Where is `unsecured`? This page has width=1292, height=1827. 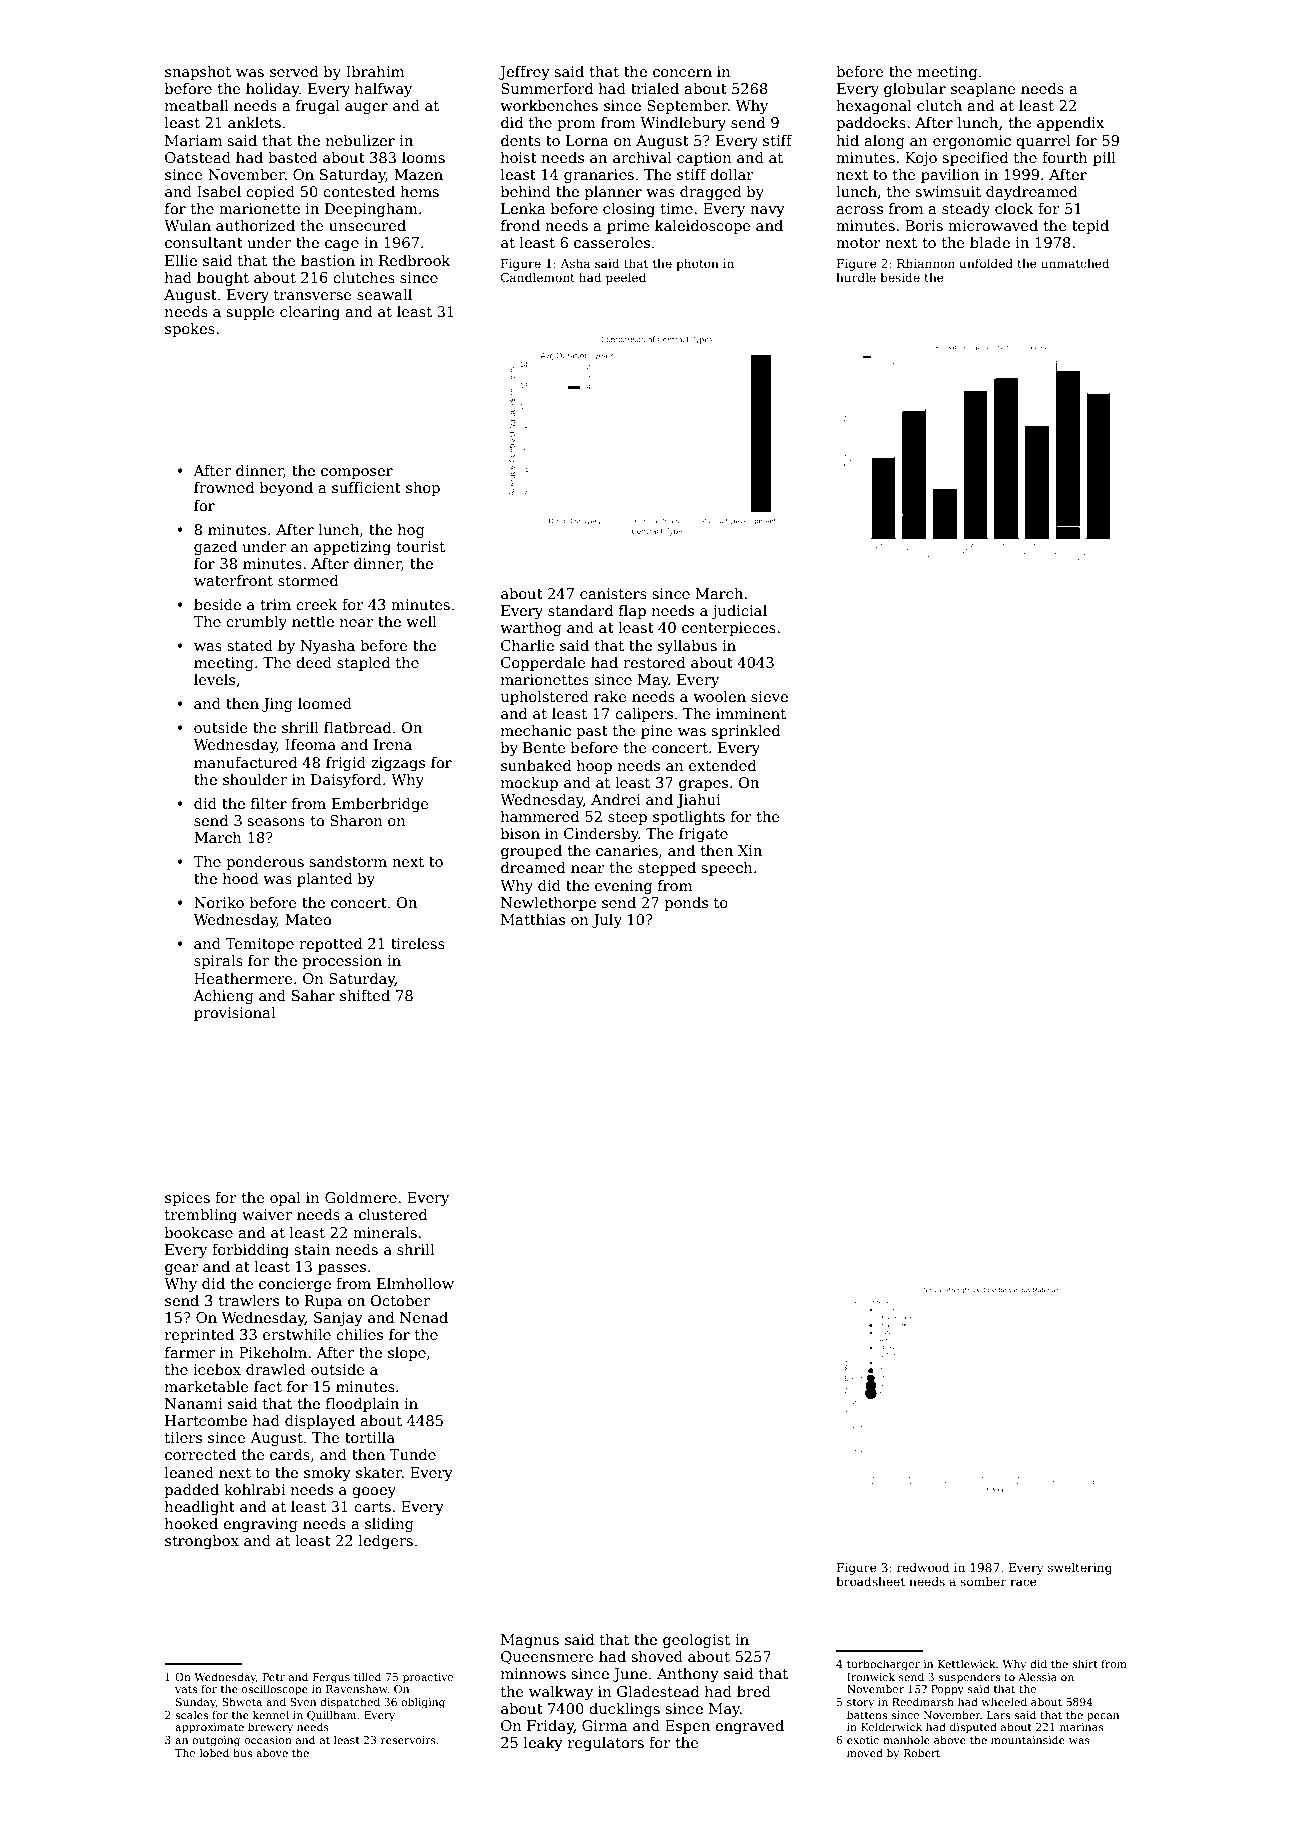 unsecured is located at coordinates (367, 225).
